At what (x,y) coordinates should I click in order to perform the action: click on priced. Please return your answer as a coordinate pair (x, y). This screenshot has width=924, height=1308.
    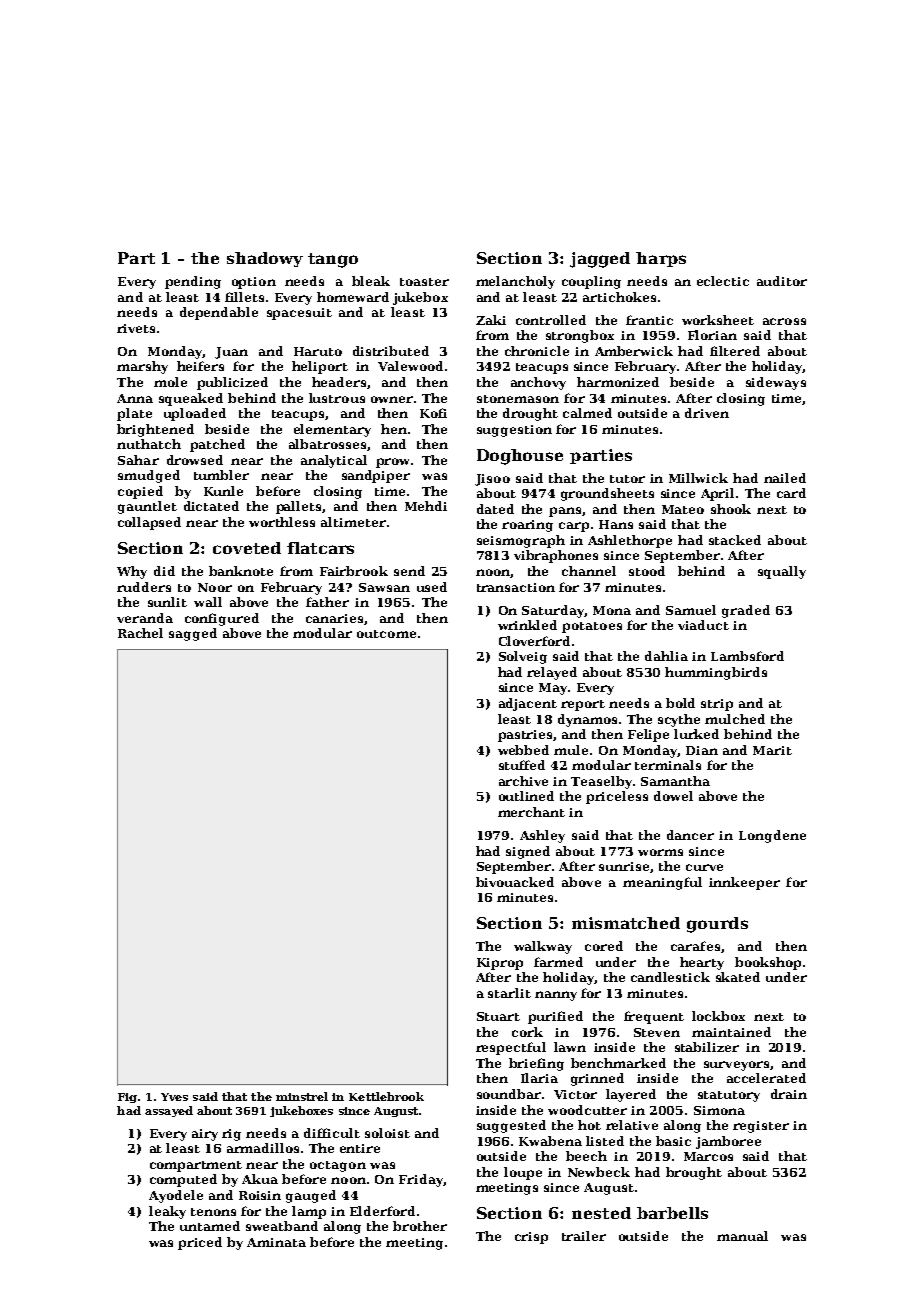
    Looking at the image, I should click on (200, 1243).
